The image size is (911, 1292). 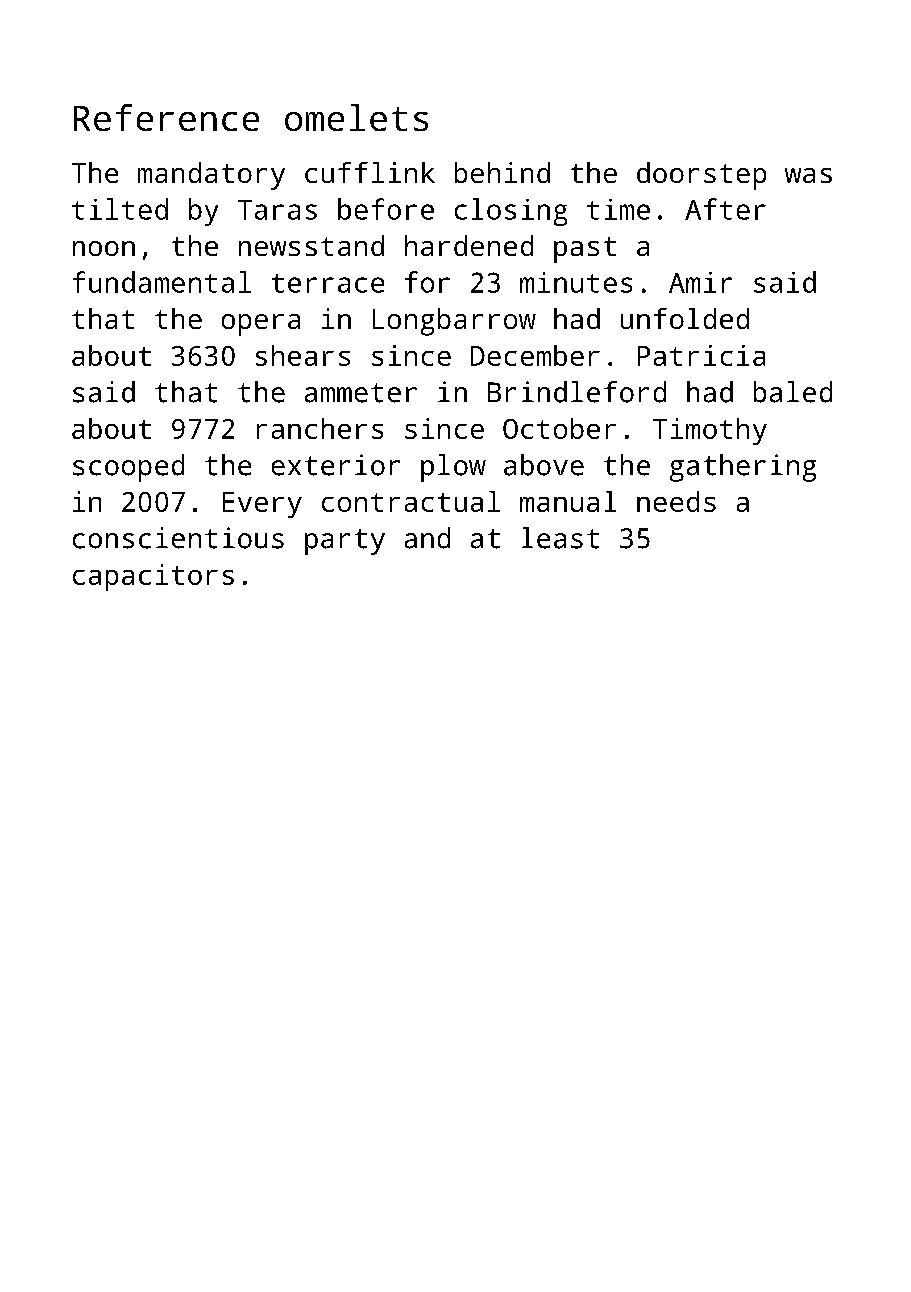 I want to click on scooped, so click(x=128, y=468).
